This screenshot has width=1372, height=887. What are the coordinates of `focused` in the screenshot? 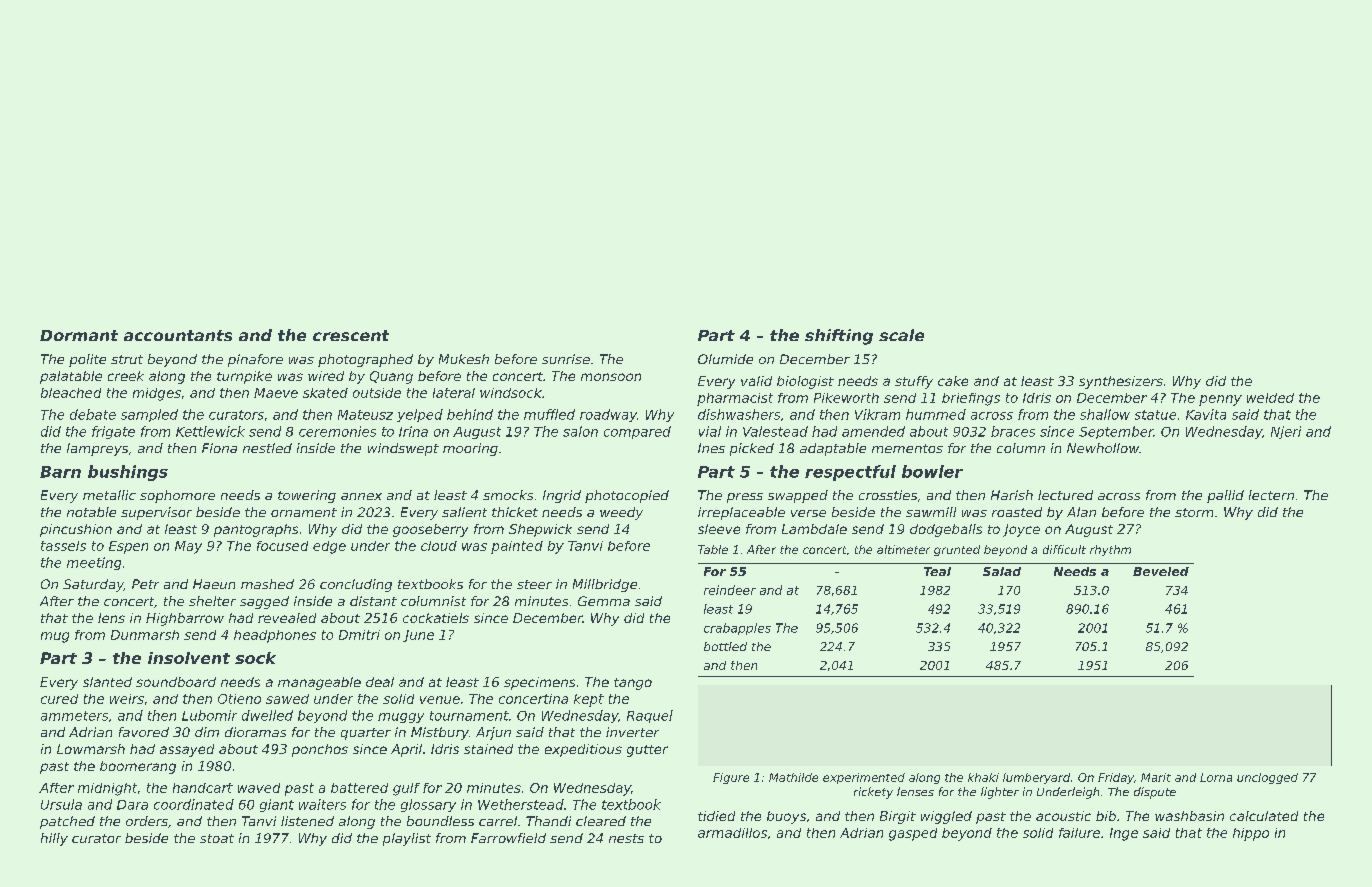 It's located at (282, 546).
